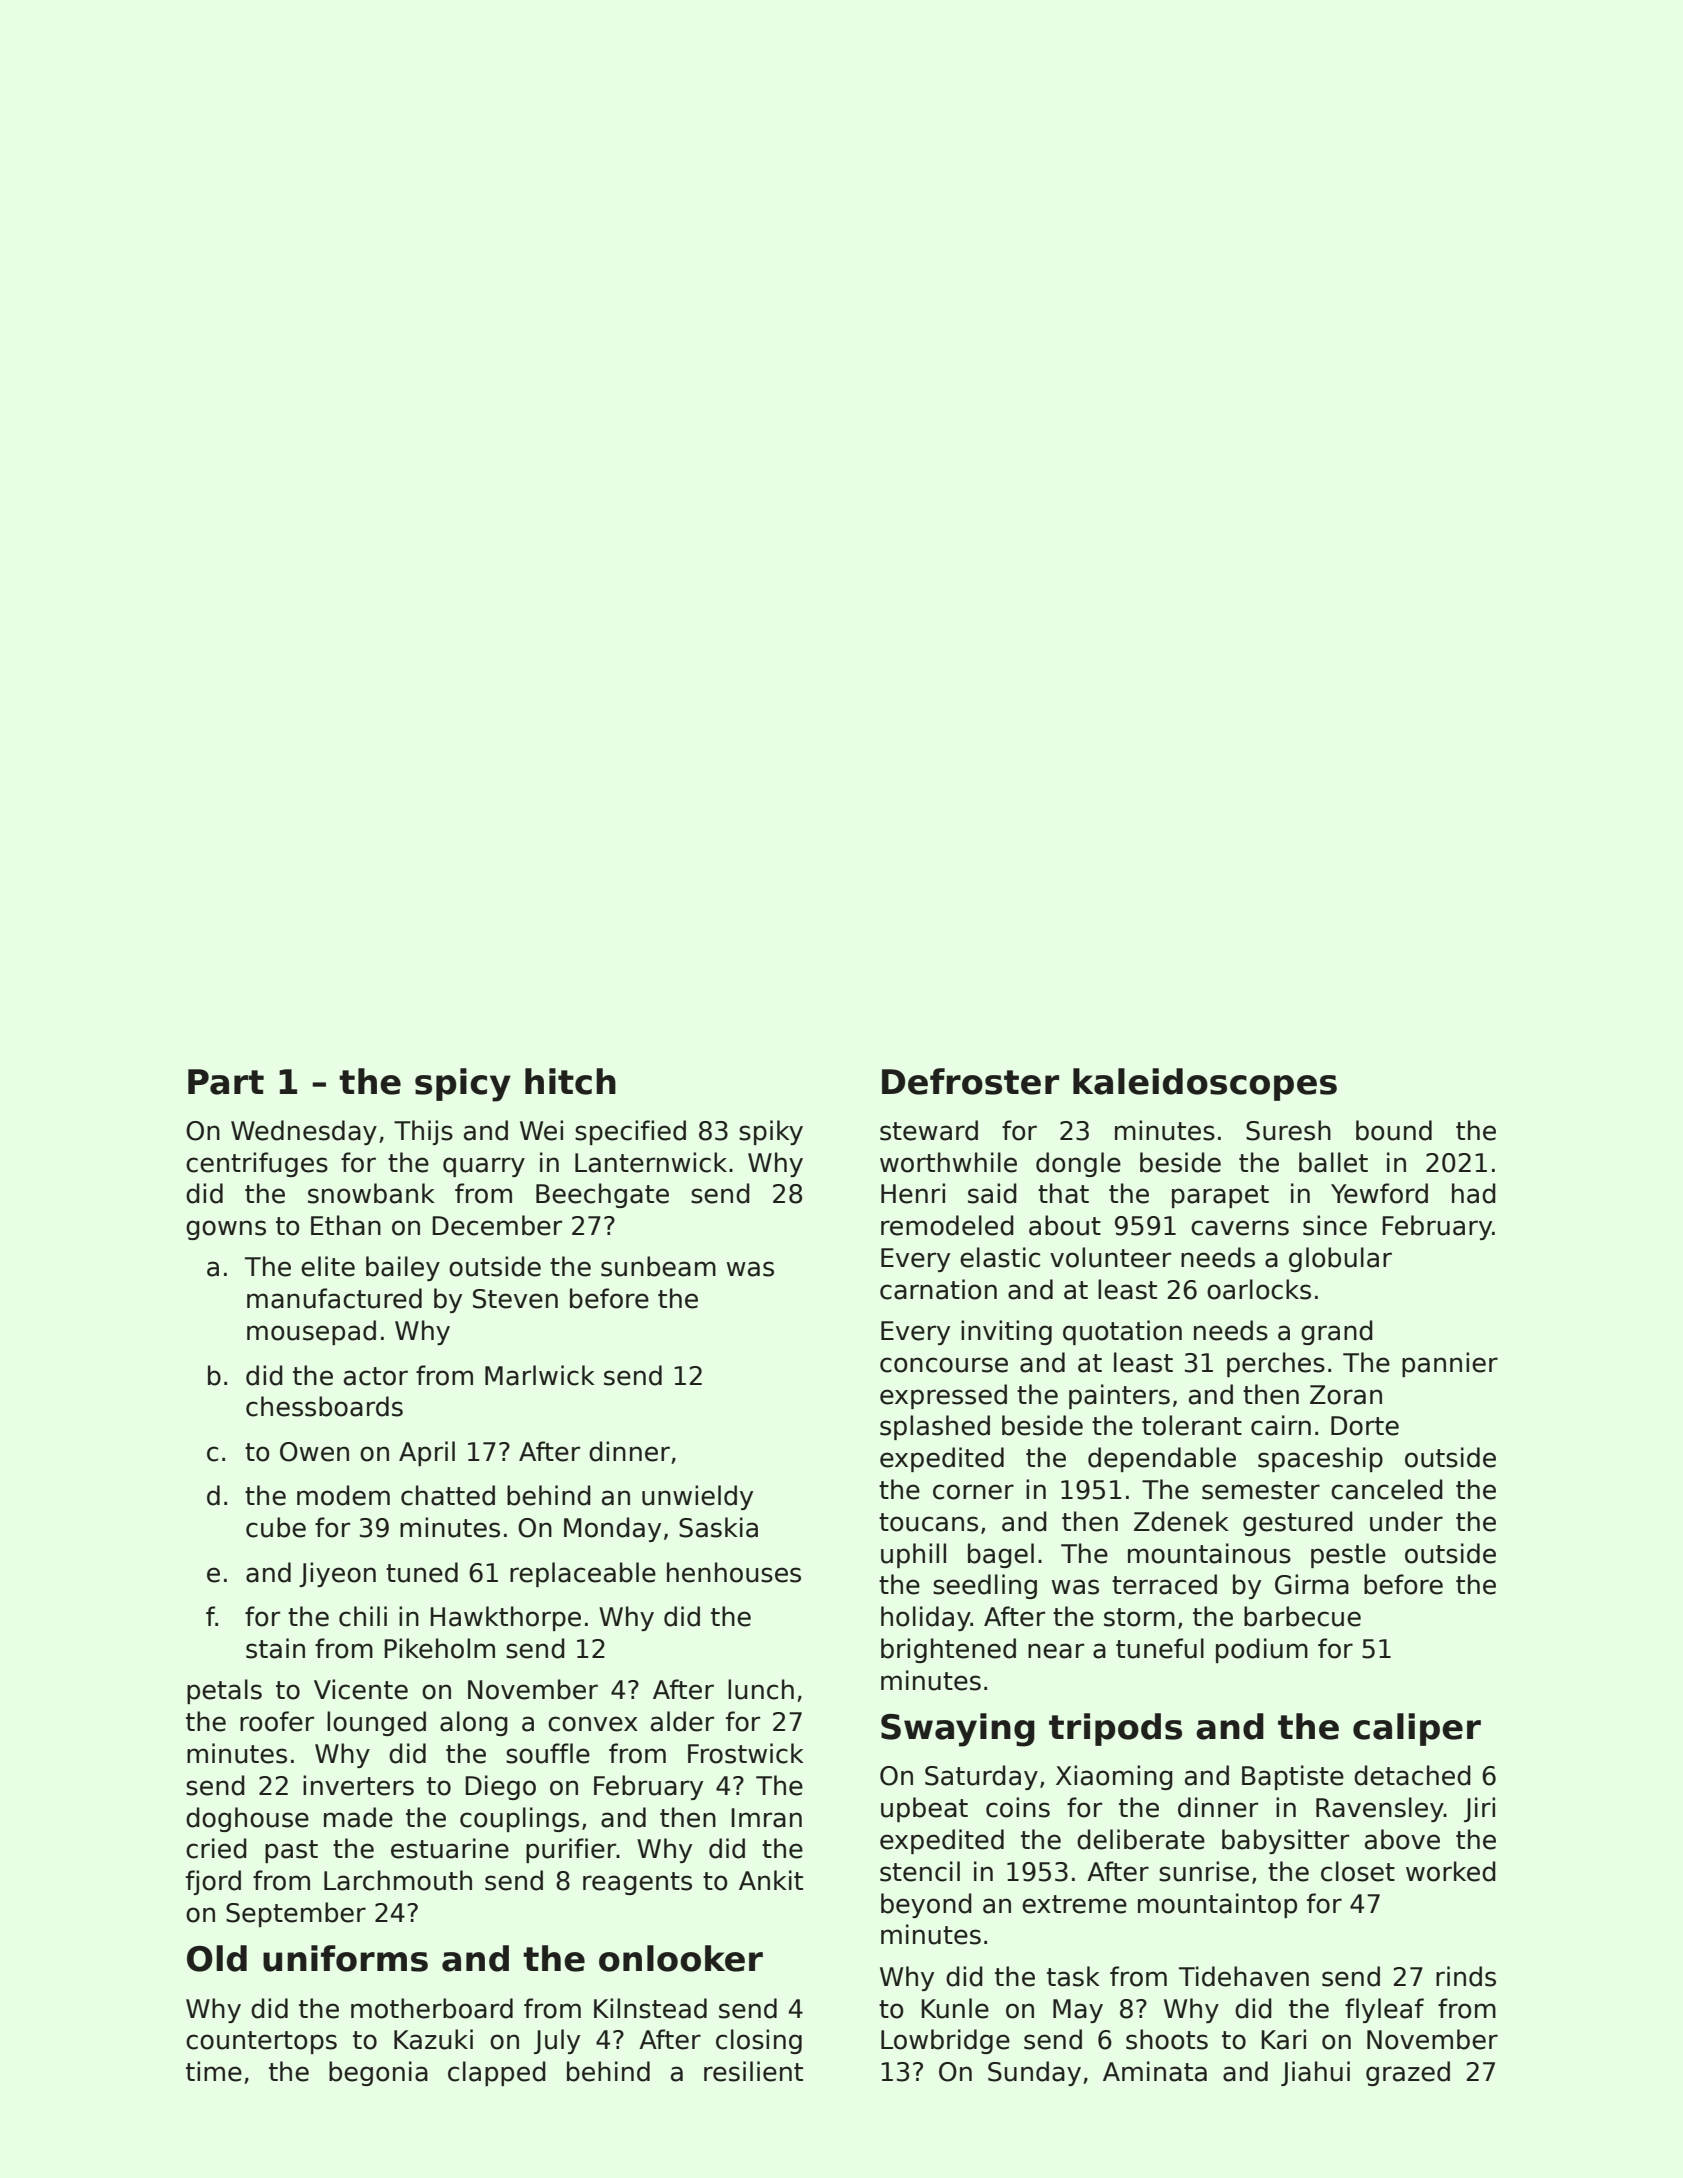  Describe the element at coordinates (1164, 1584) in the screenshot. I see `terraced` at that location.
